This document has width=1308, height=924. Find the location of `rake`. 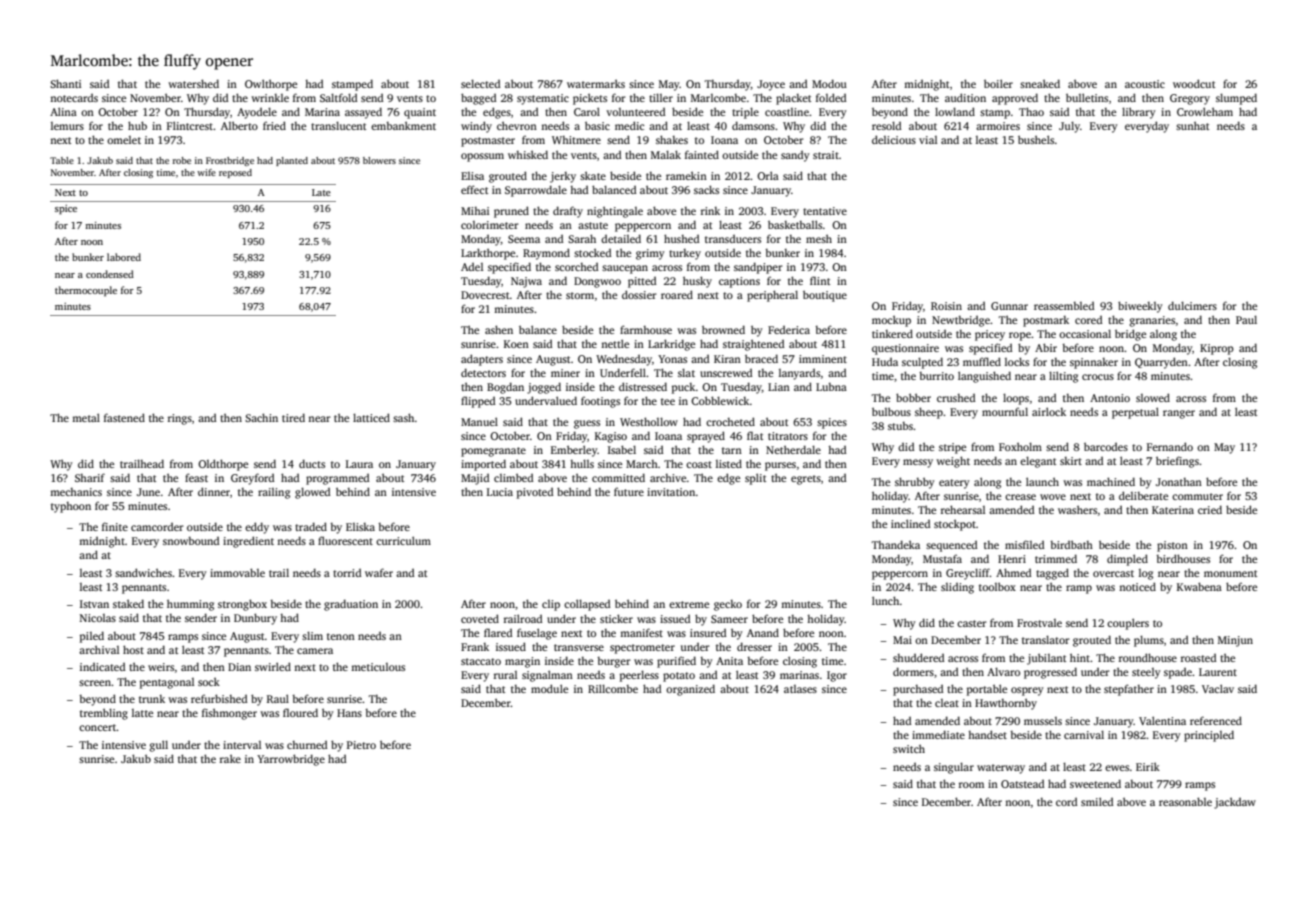

rake is located at coordinates (230, 758).
